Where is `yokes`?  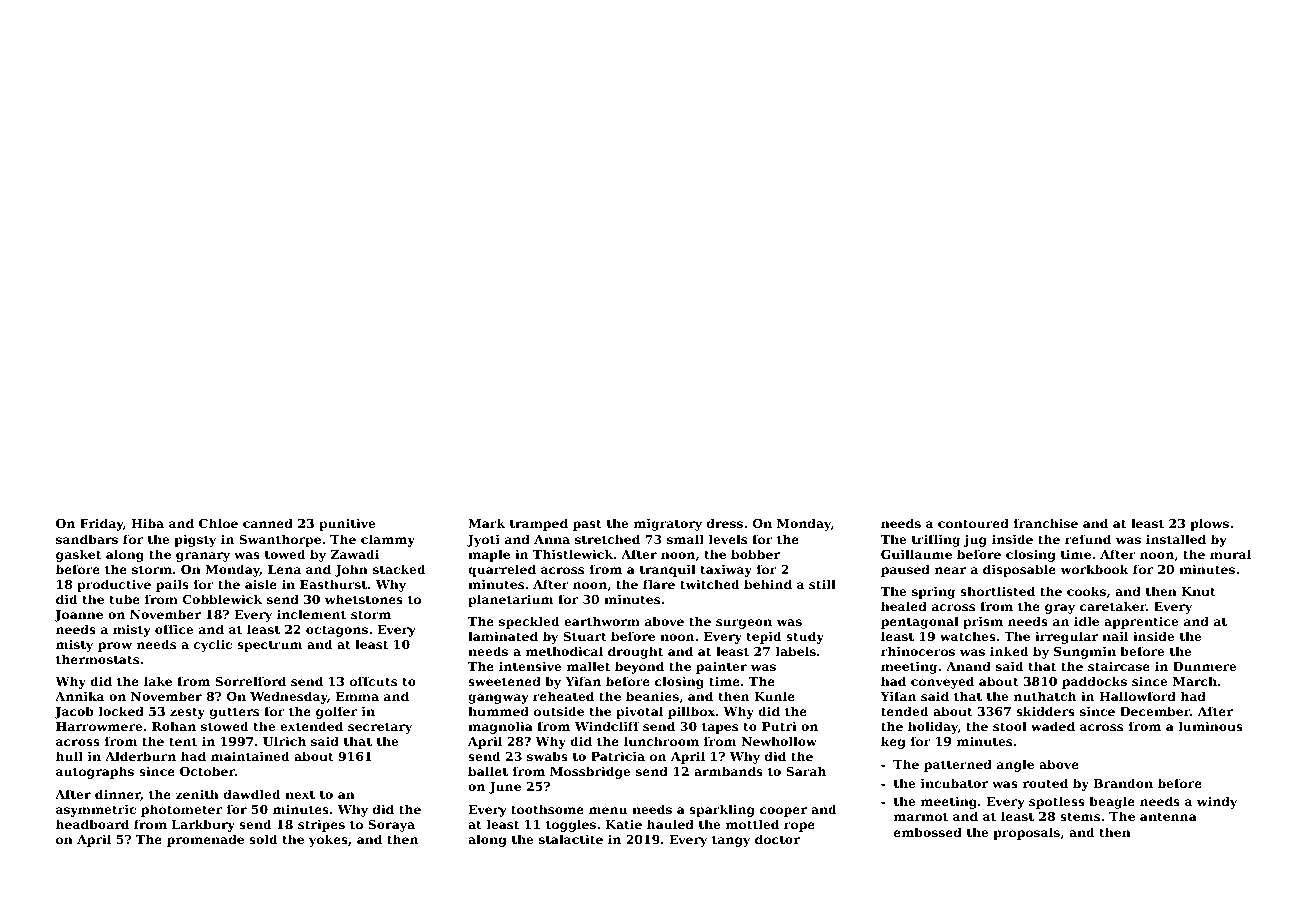
yokes is located at coordinates (328, 840).
